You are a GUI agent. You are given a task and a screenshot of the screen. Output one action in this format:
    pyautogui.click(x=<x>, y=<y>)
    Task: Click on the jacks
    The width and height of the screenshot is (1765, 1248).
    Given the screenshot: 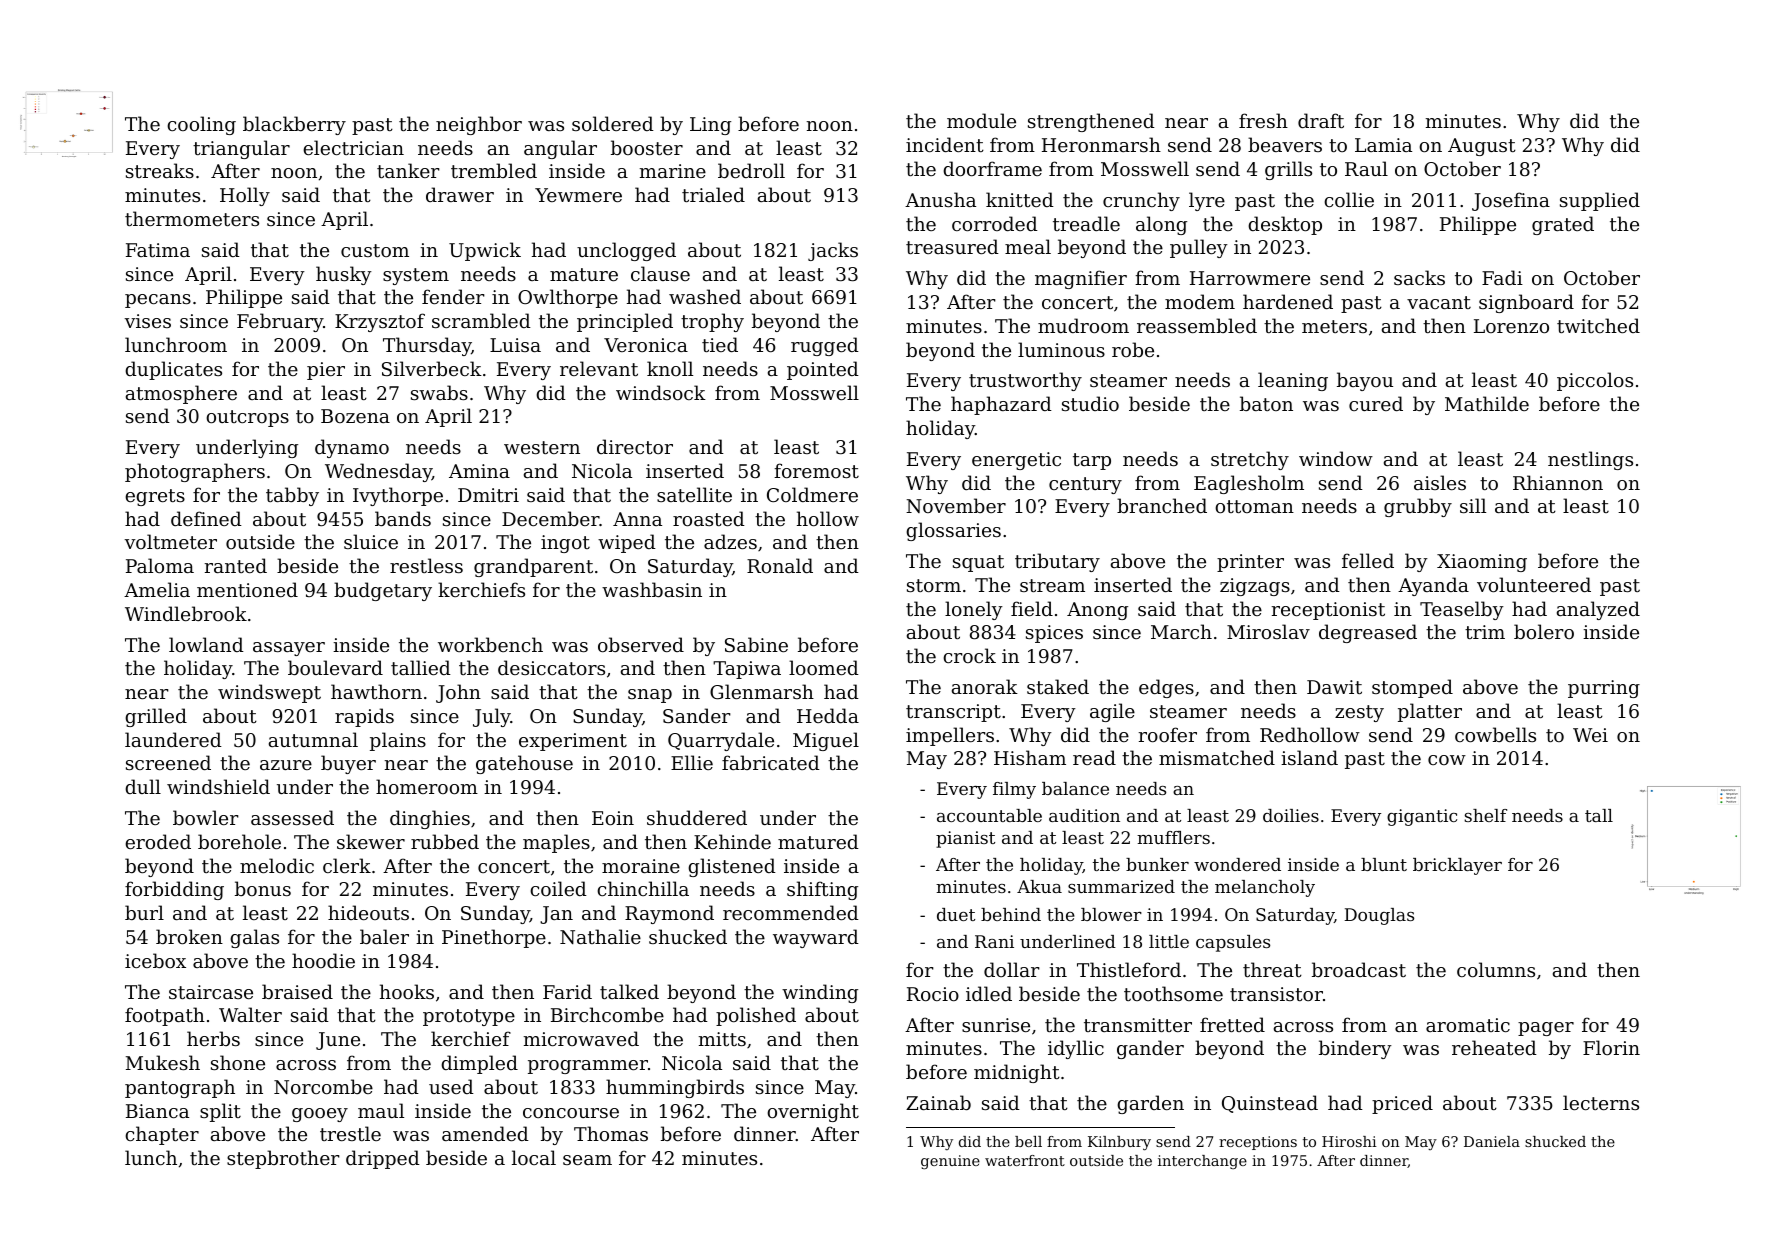 What is the action you would take?
    pyautogui.click(x=833, y=251)
